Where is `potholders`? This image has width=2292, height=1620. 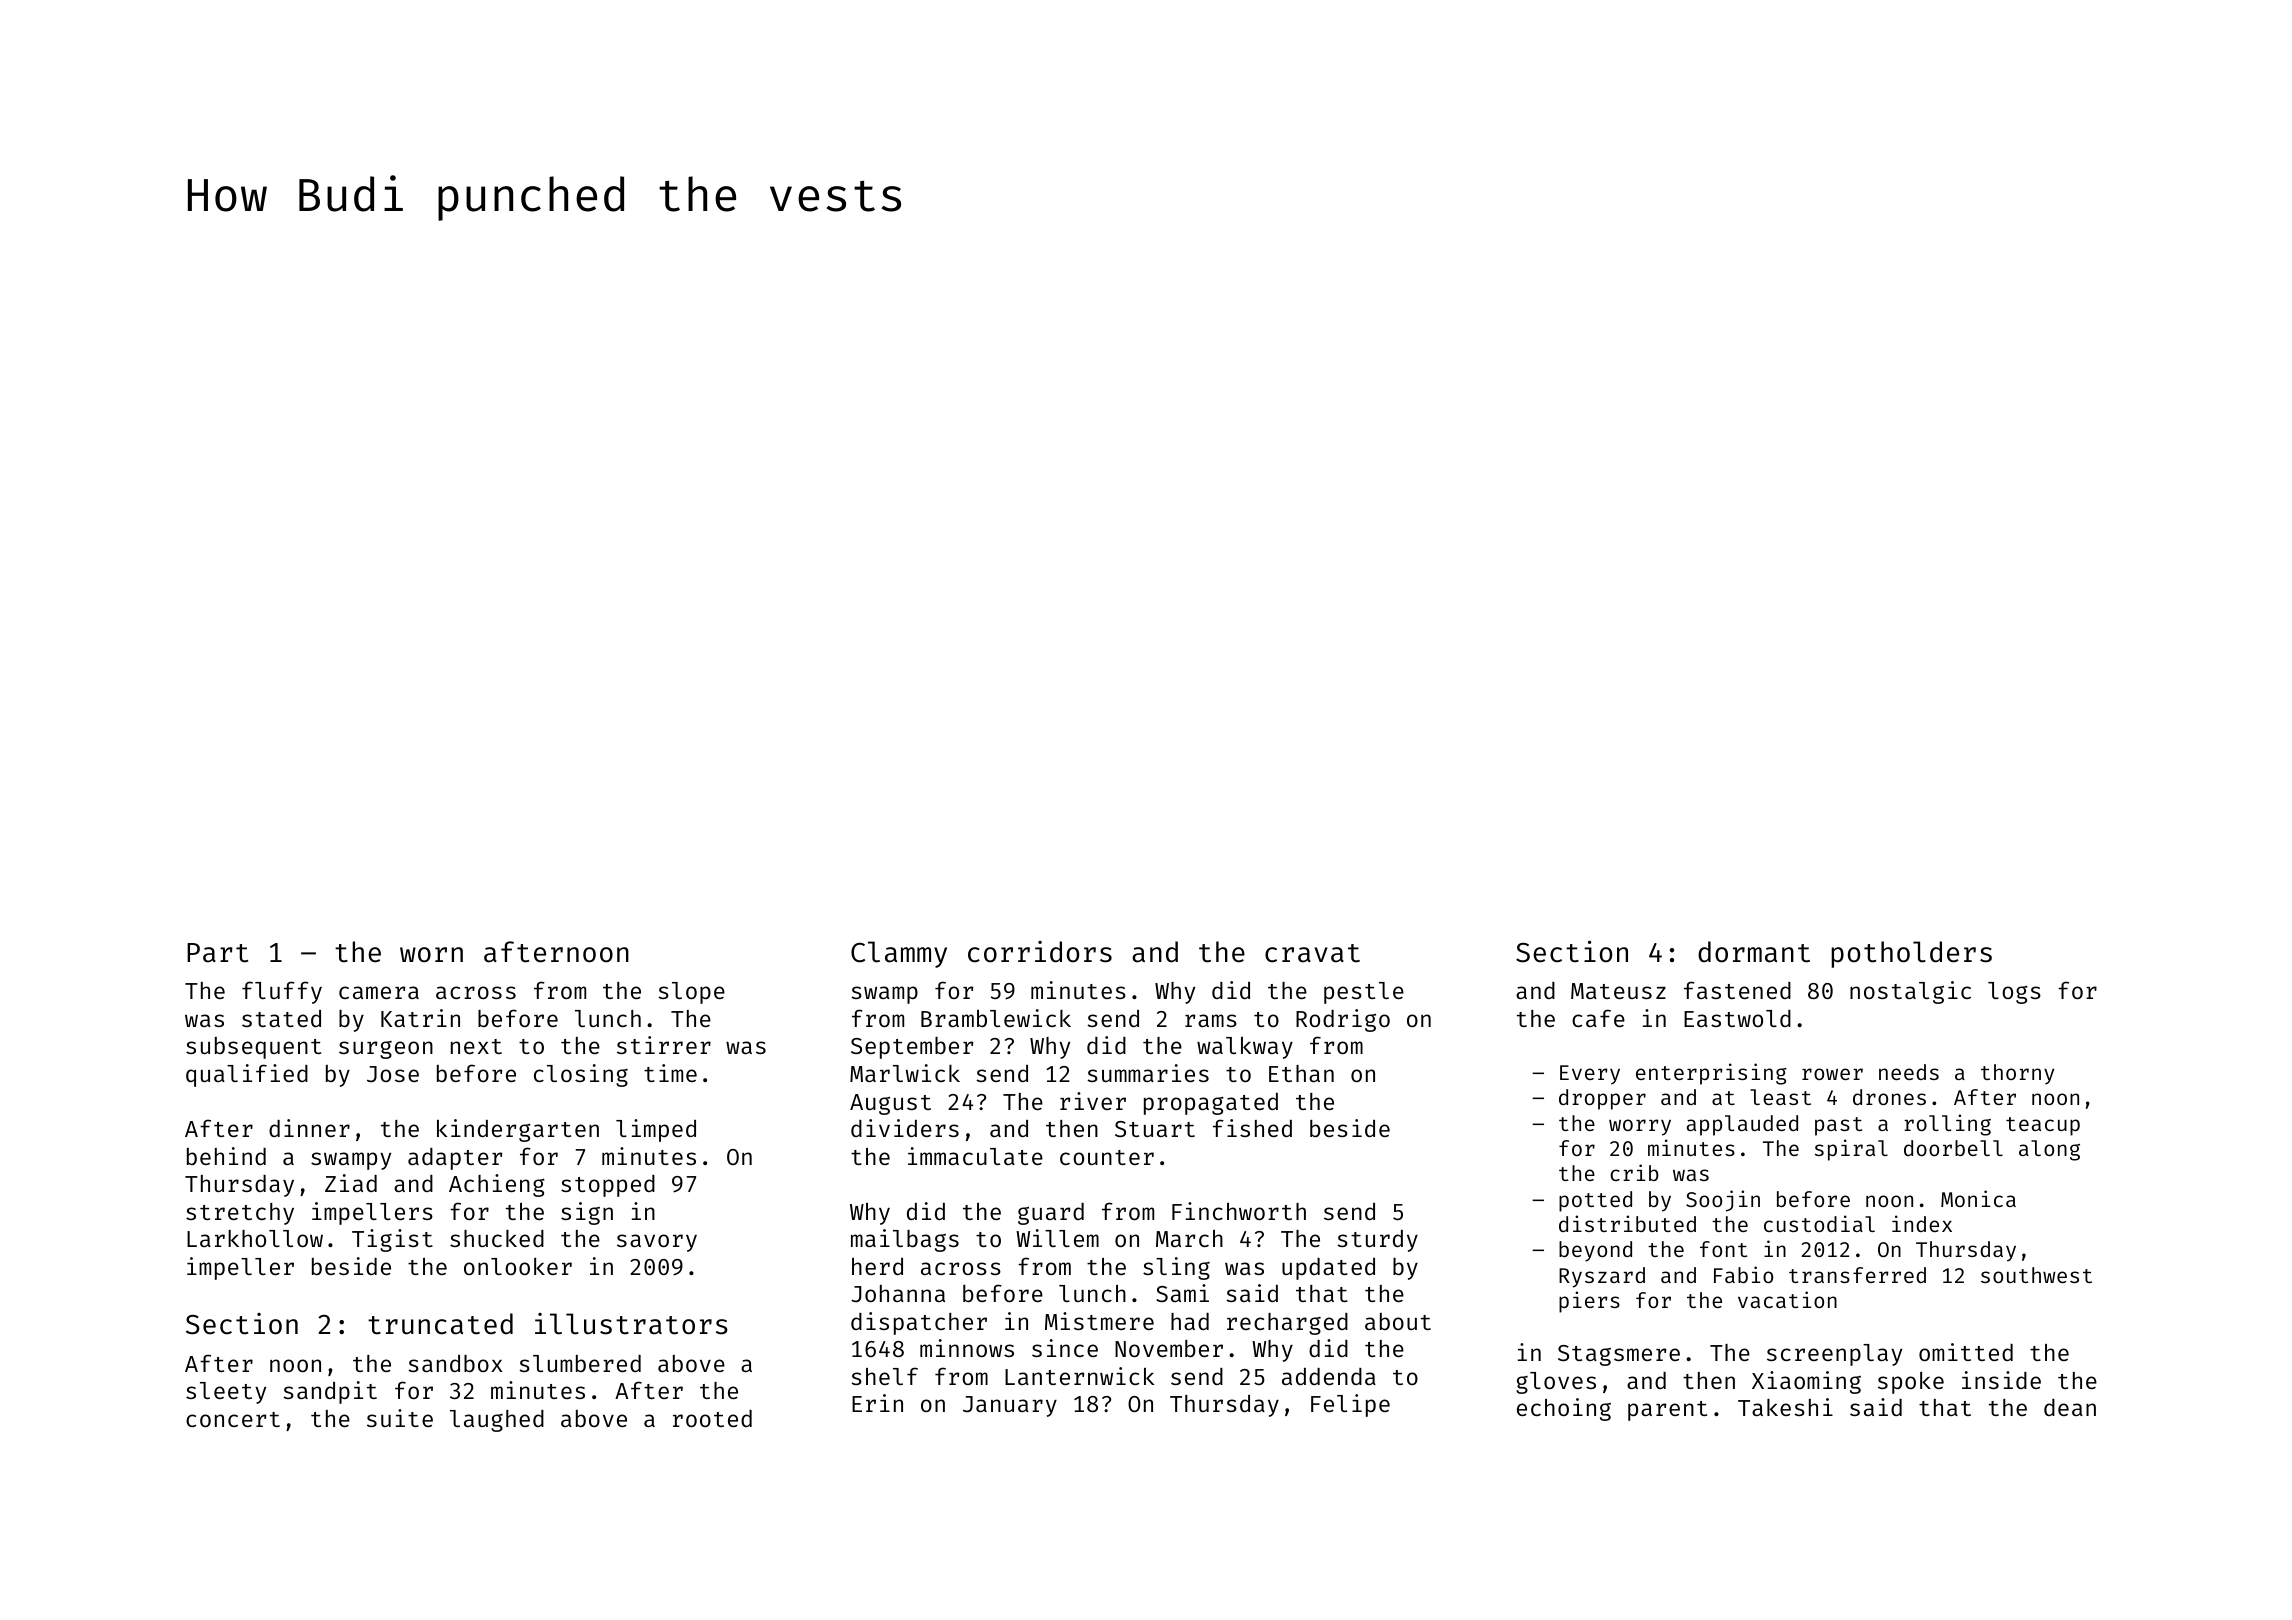 potholders is located at coordinates (1911, 954).
